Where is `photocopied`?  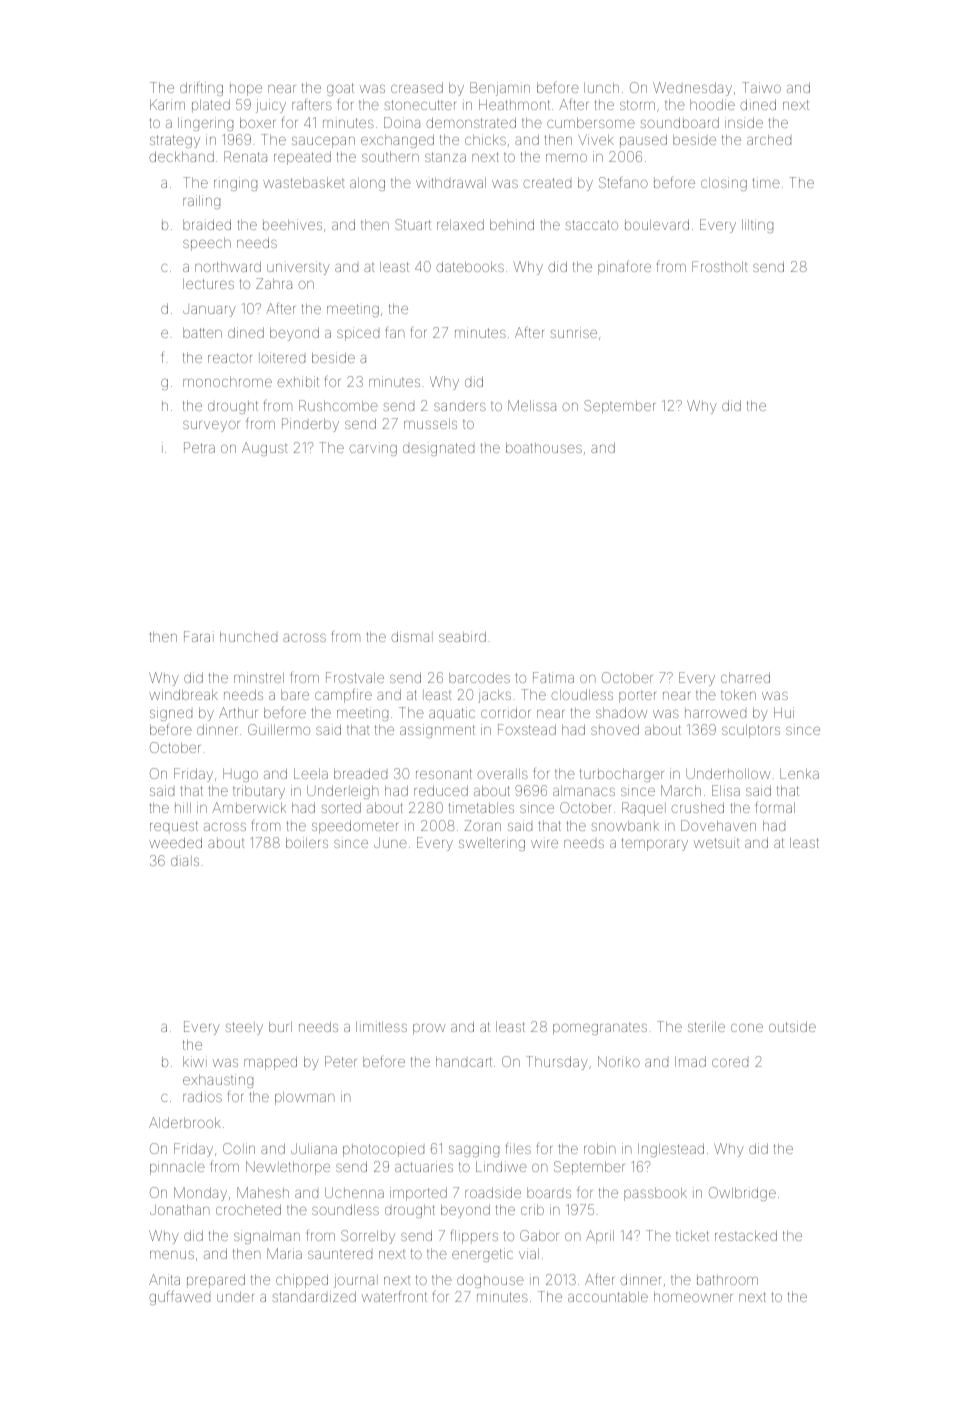 photocopied is located at coordinates (383, 1150).
